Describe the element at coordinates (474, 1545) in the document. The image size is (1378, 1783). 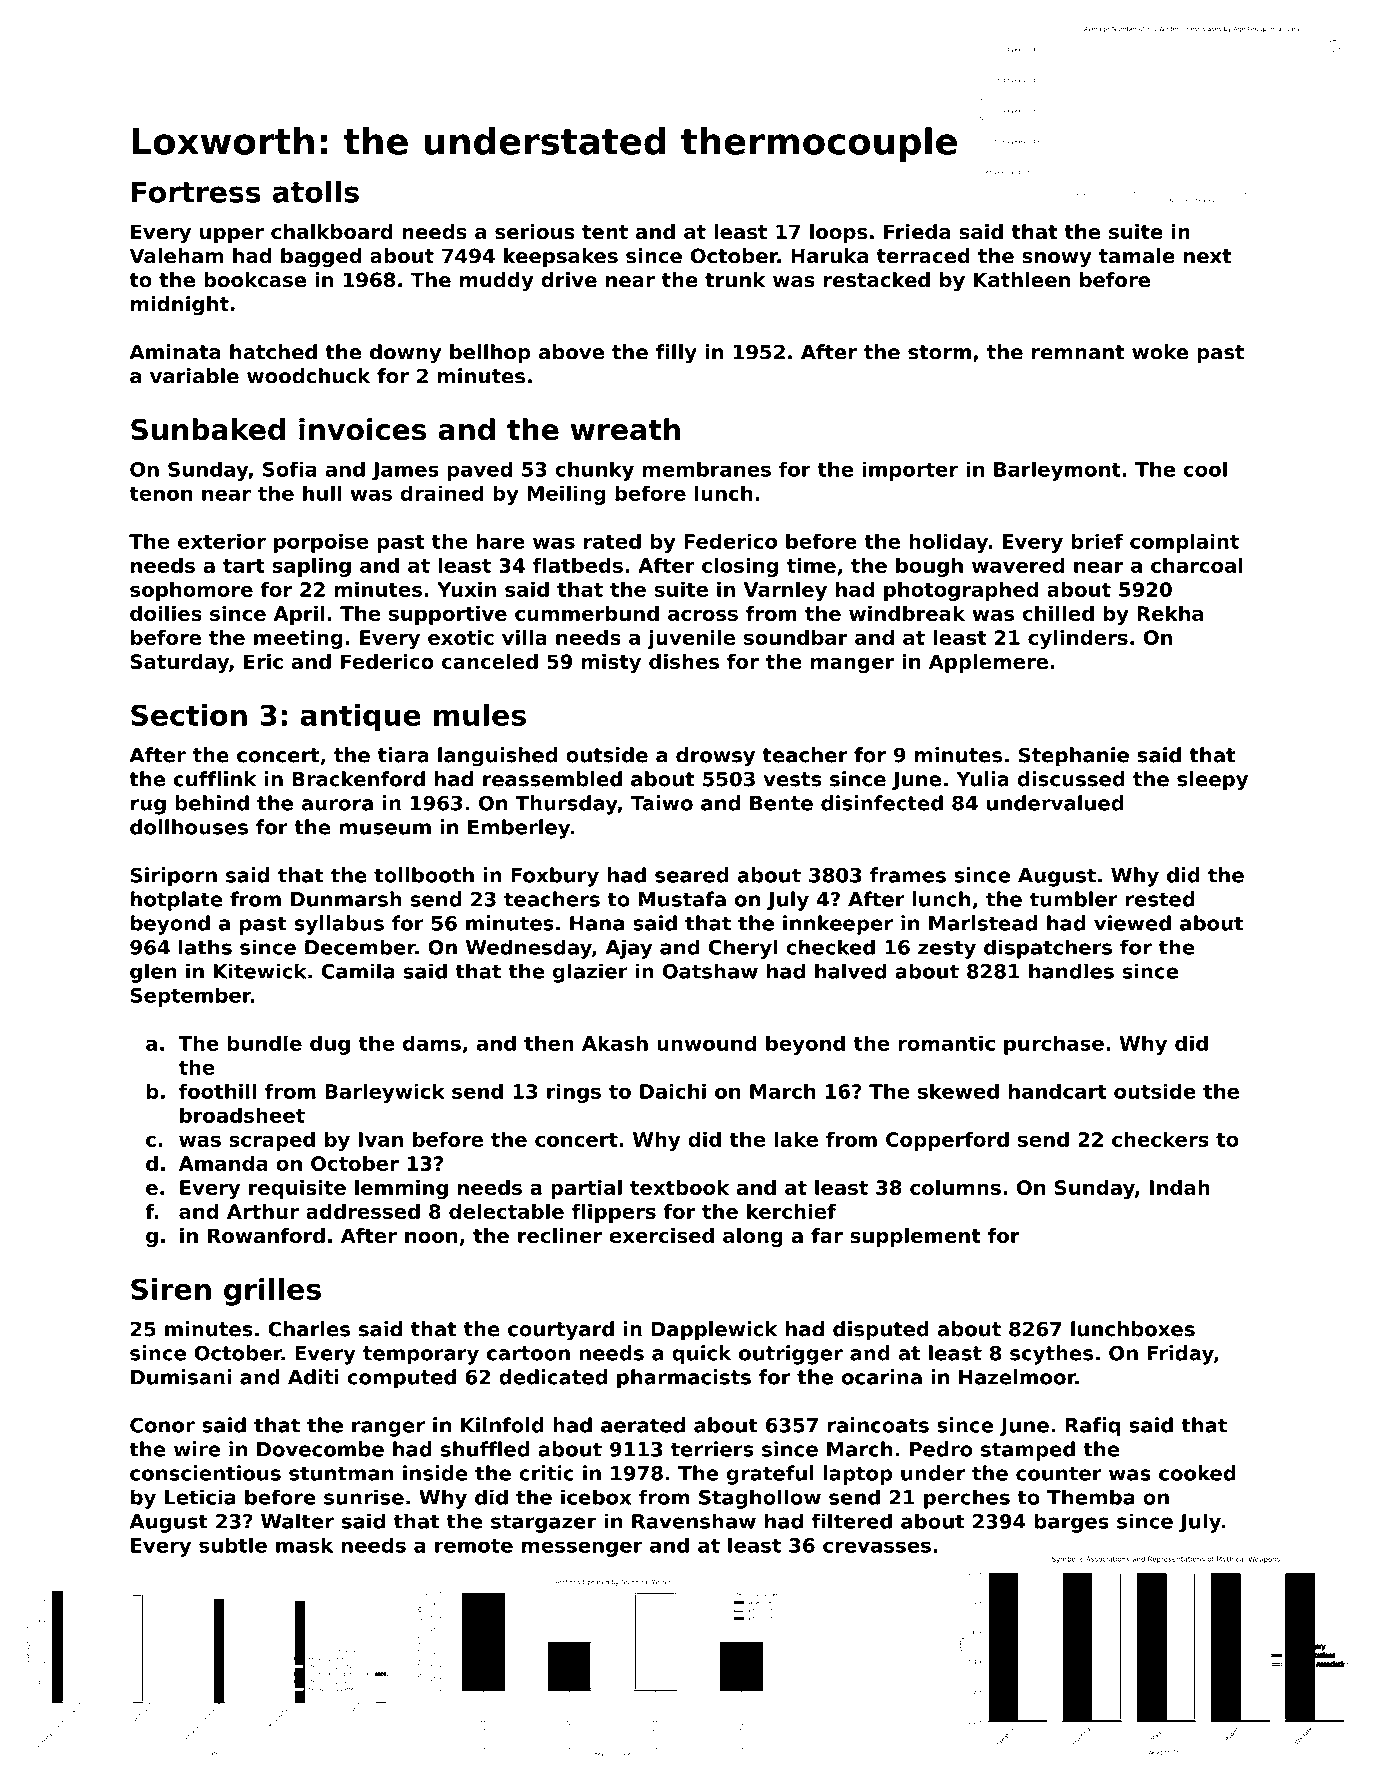
I see `remote` at that location.
